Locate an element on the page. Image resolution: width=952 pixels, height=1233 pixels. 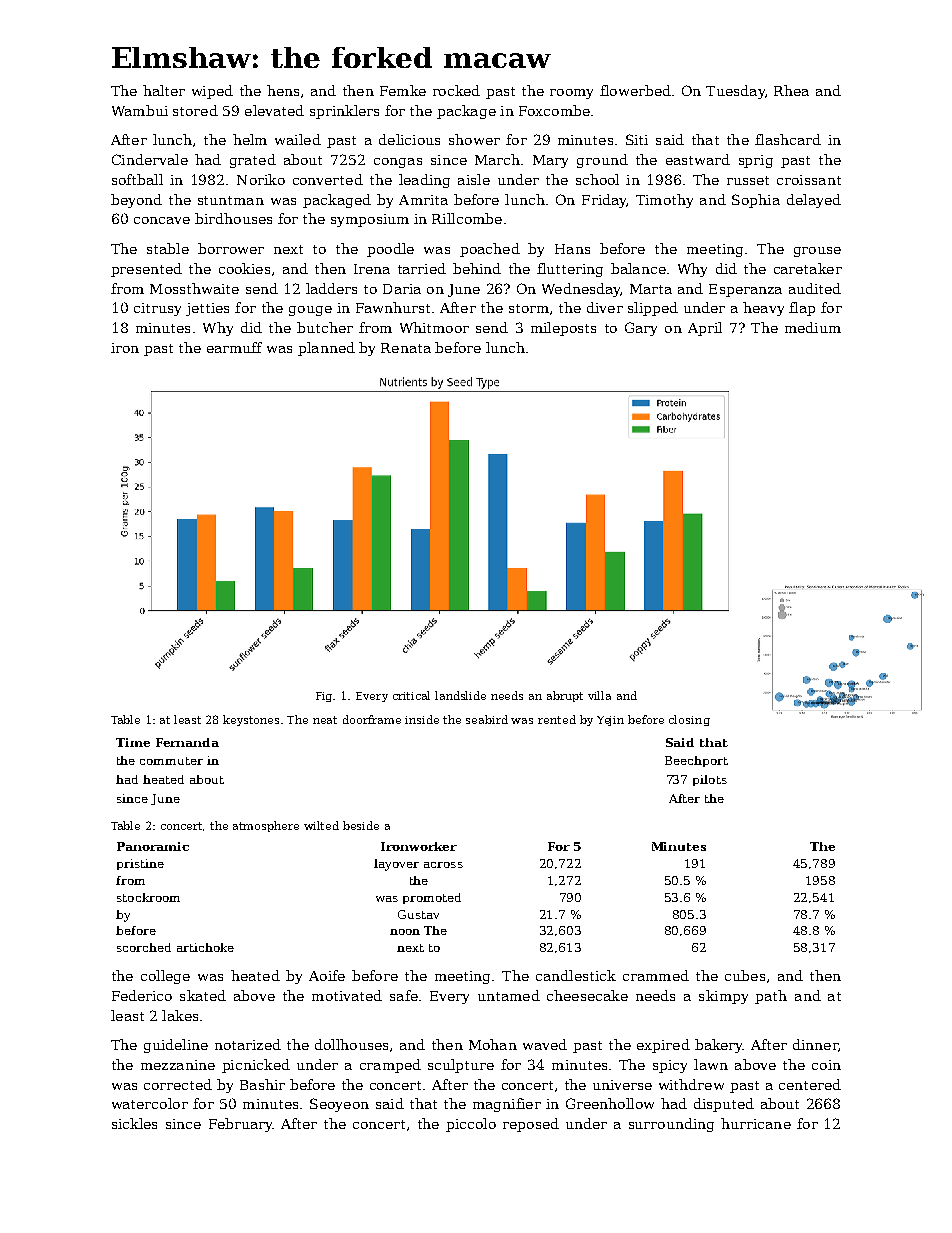
Hans is located at coordinates (572, 249).
